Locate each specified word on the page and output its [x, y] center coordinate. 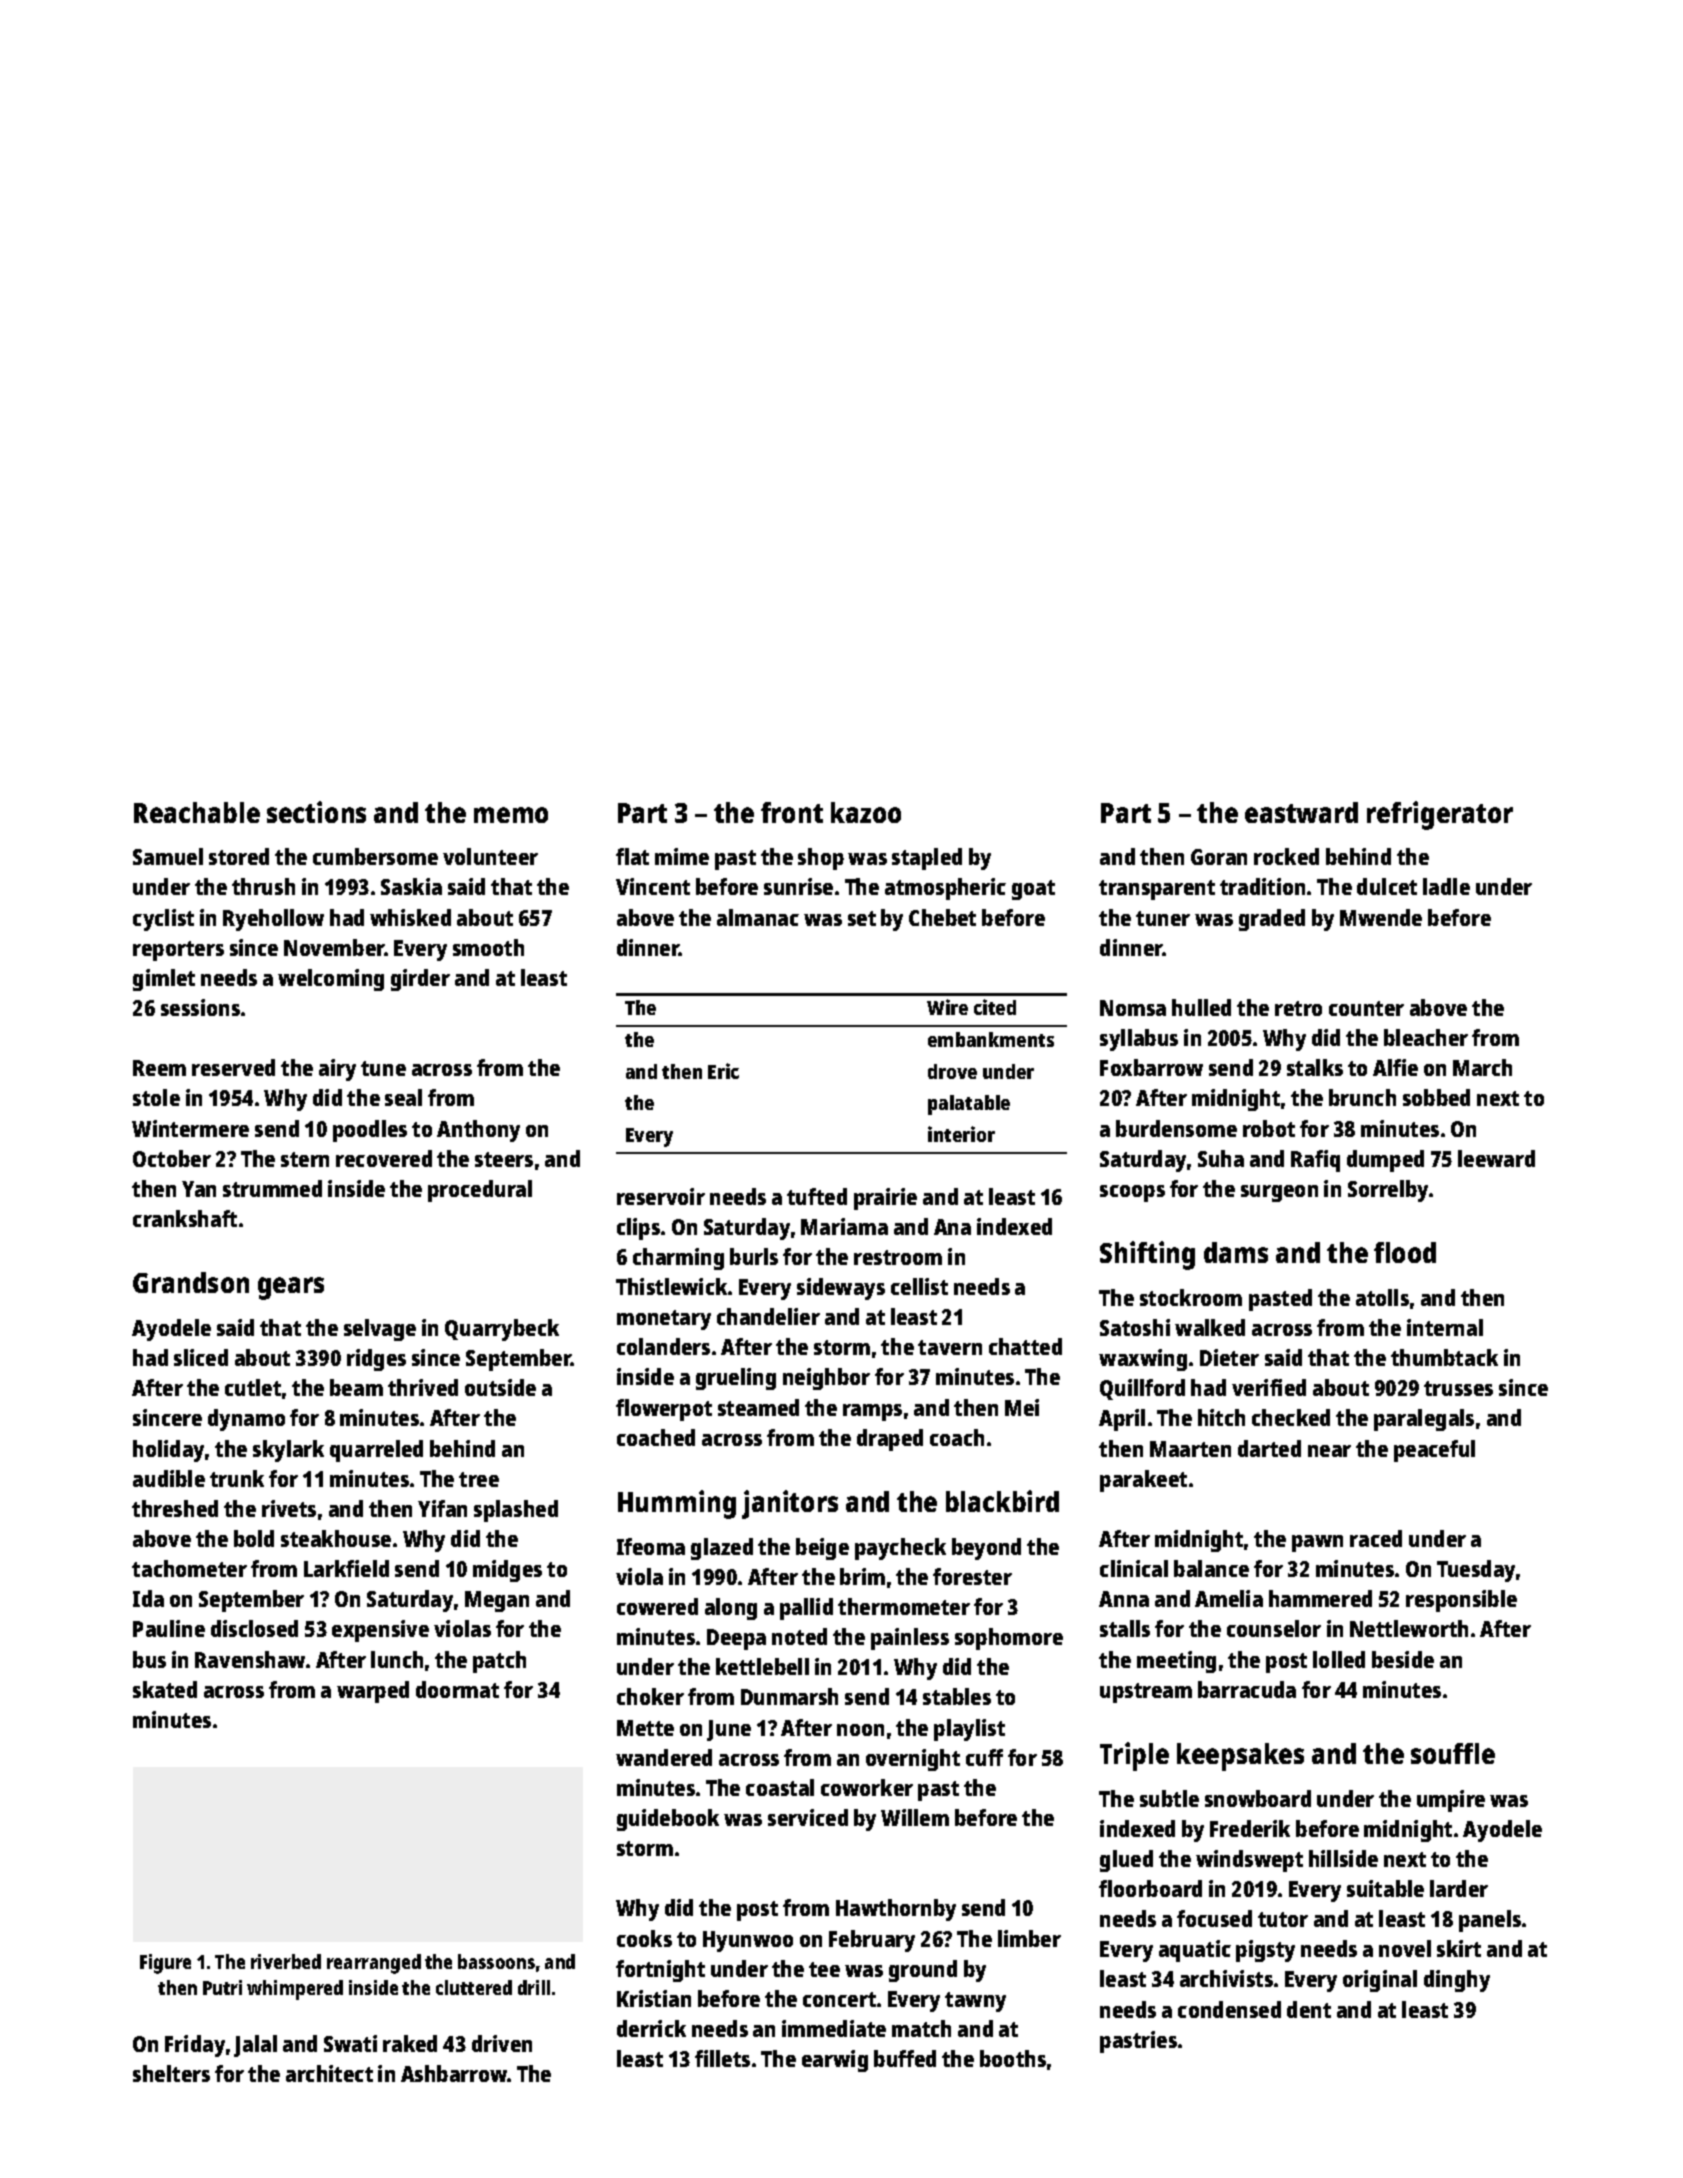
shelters [171, 2073]
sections [316, 812]
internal [1445, 1327]
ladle [1446, 886]
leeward [1496, 1158]
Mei [1022, 1407]
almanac [758, 917]
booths [1013, 2058]
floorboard [1150, 1888]
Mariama [844, 1226]
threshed [175, 1508]
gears [291, 1288]
